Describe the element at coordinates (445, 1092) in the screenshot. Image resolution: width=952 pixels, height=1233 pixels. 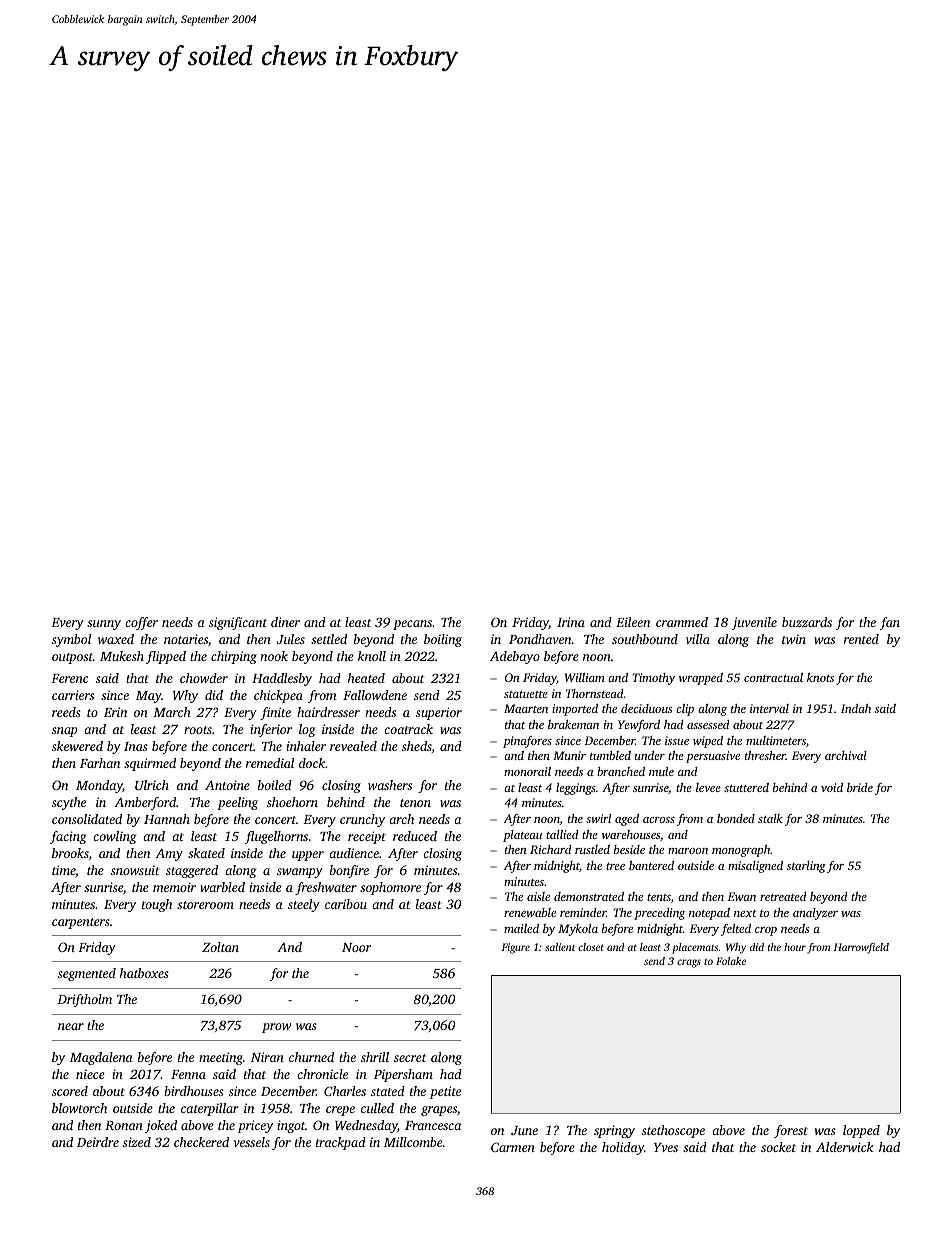
I see `petite` at that location.
